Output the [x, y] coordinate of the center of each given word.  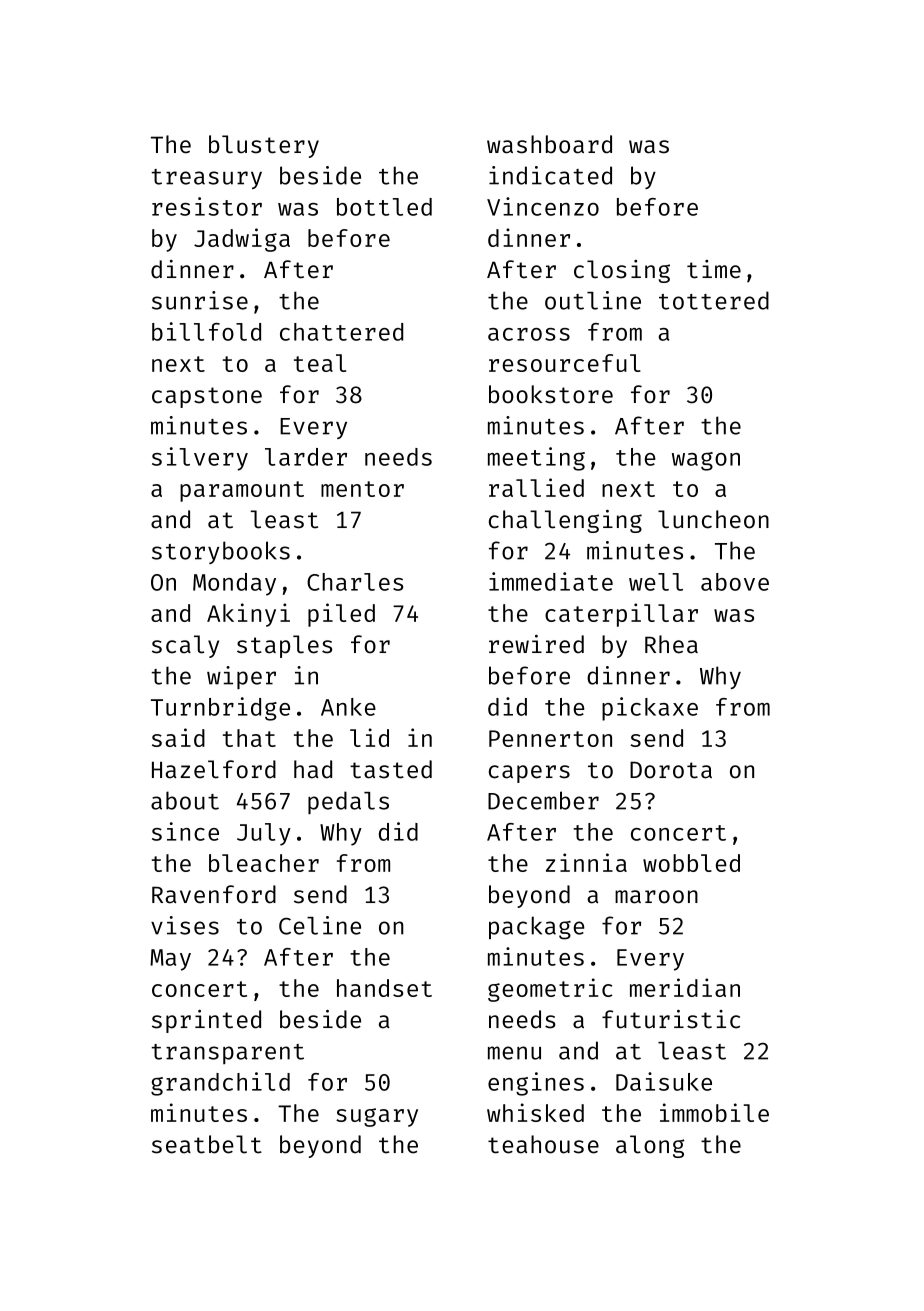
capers [529, 774]
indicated [550, 175]
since [185, 831]
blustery [264, 146]
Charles [355, 582]
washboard [549, 144]
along [650, 1146]
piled [341, 615]
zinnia [586, 862]
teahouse [543, 1144]
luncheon [713, 519]
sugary [377, 1117]
